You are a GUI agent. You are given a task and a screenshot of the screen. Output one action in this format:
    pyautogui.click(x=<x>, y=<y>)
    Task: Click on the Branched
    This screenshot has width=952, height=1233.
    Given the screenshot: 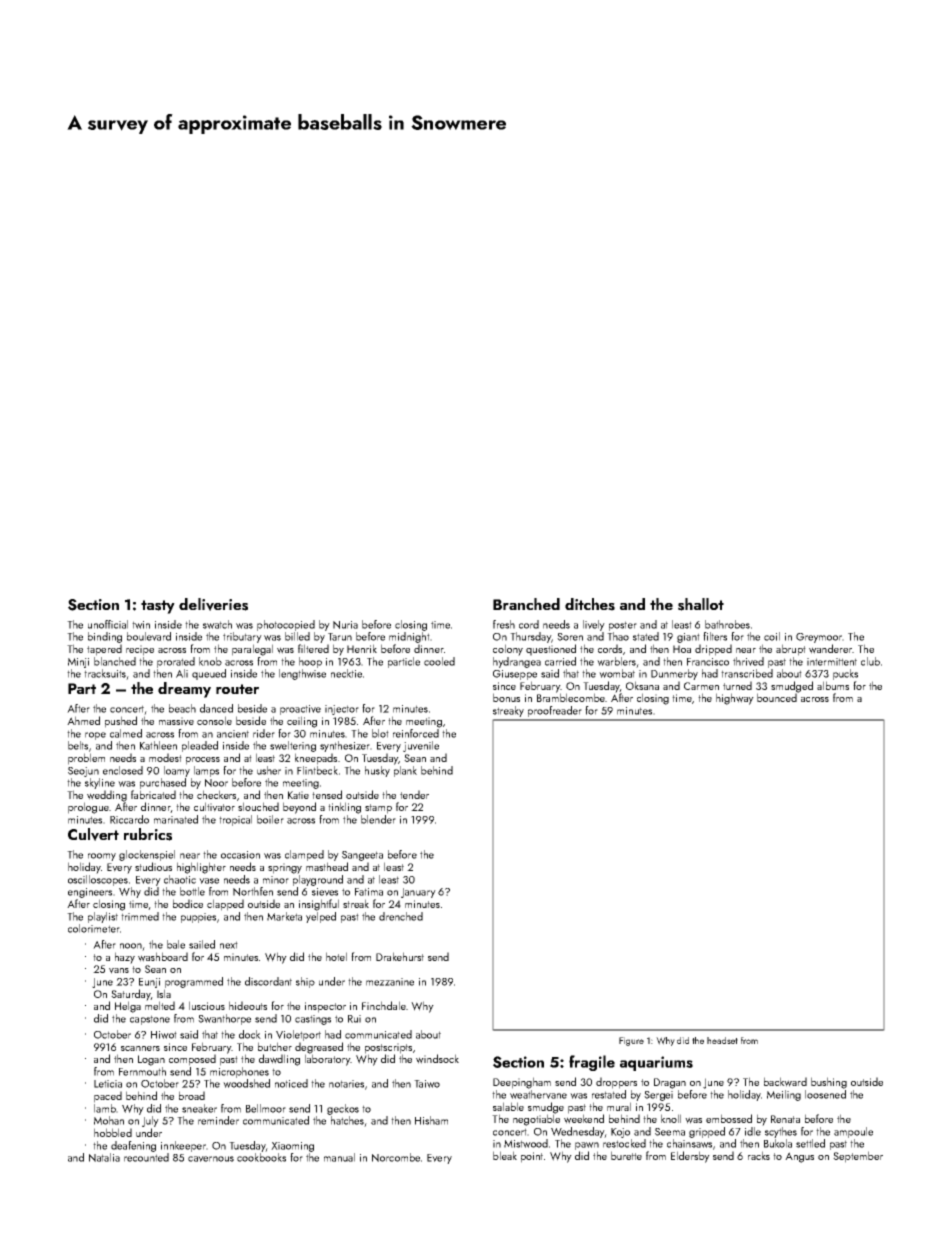 What is the action you would take?
    pyautogui.click(x=526, y=604)
